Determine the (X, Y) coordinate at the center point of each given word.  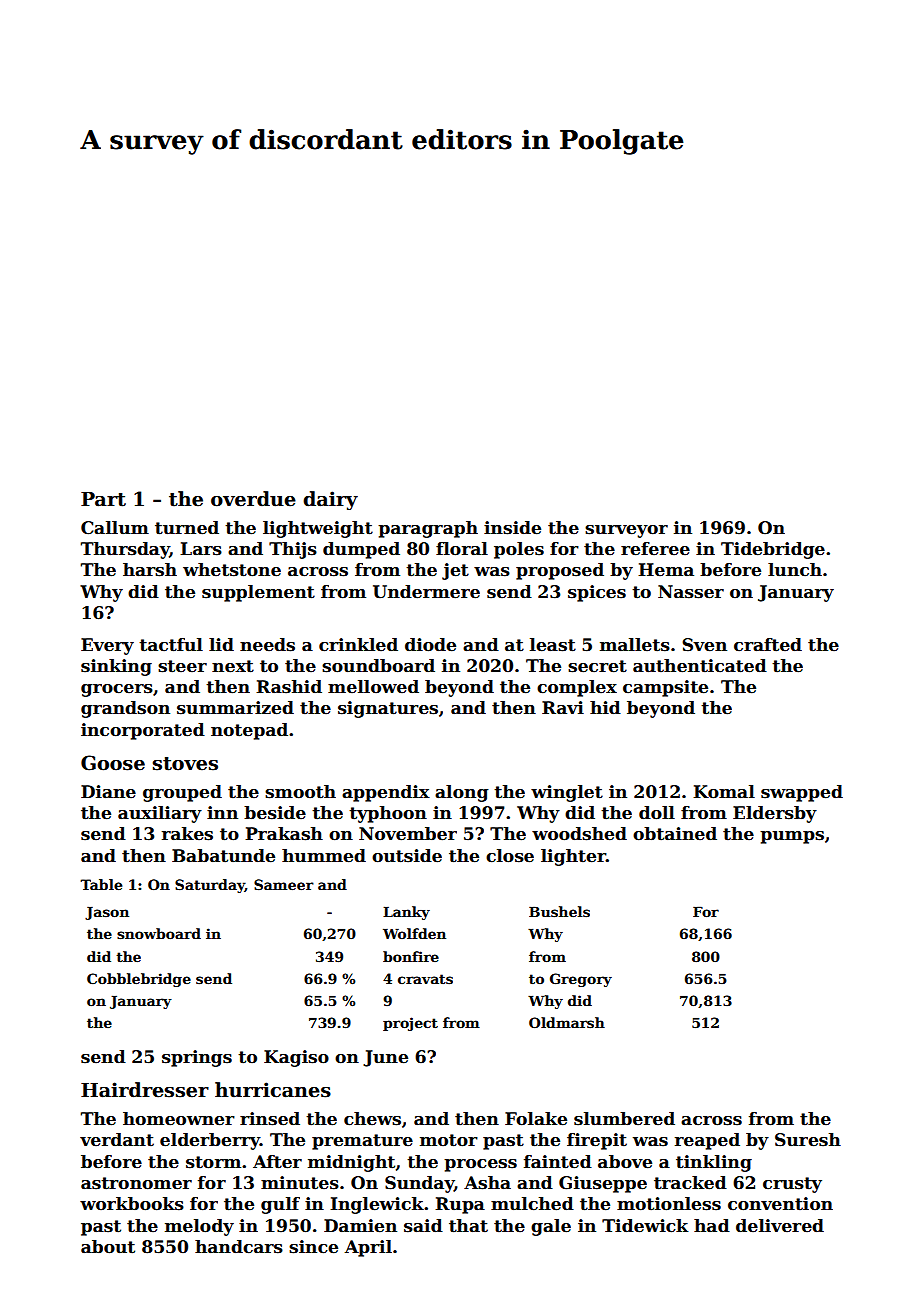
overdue (253, 499)
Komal (724, 792)
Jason (107, 913)
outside (407, 856)
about (108, 1247)
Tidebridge (773, 550)
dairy (330, 500)
